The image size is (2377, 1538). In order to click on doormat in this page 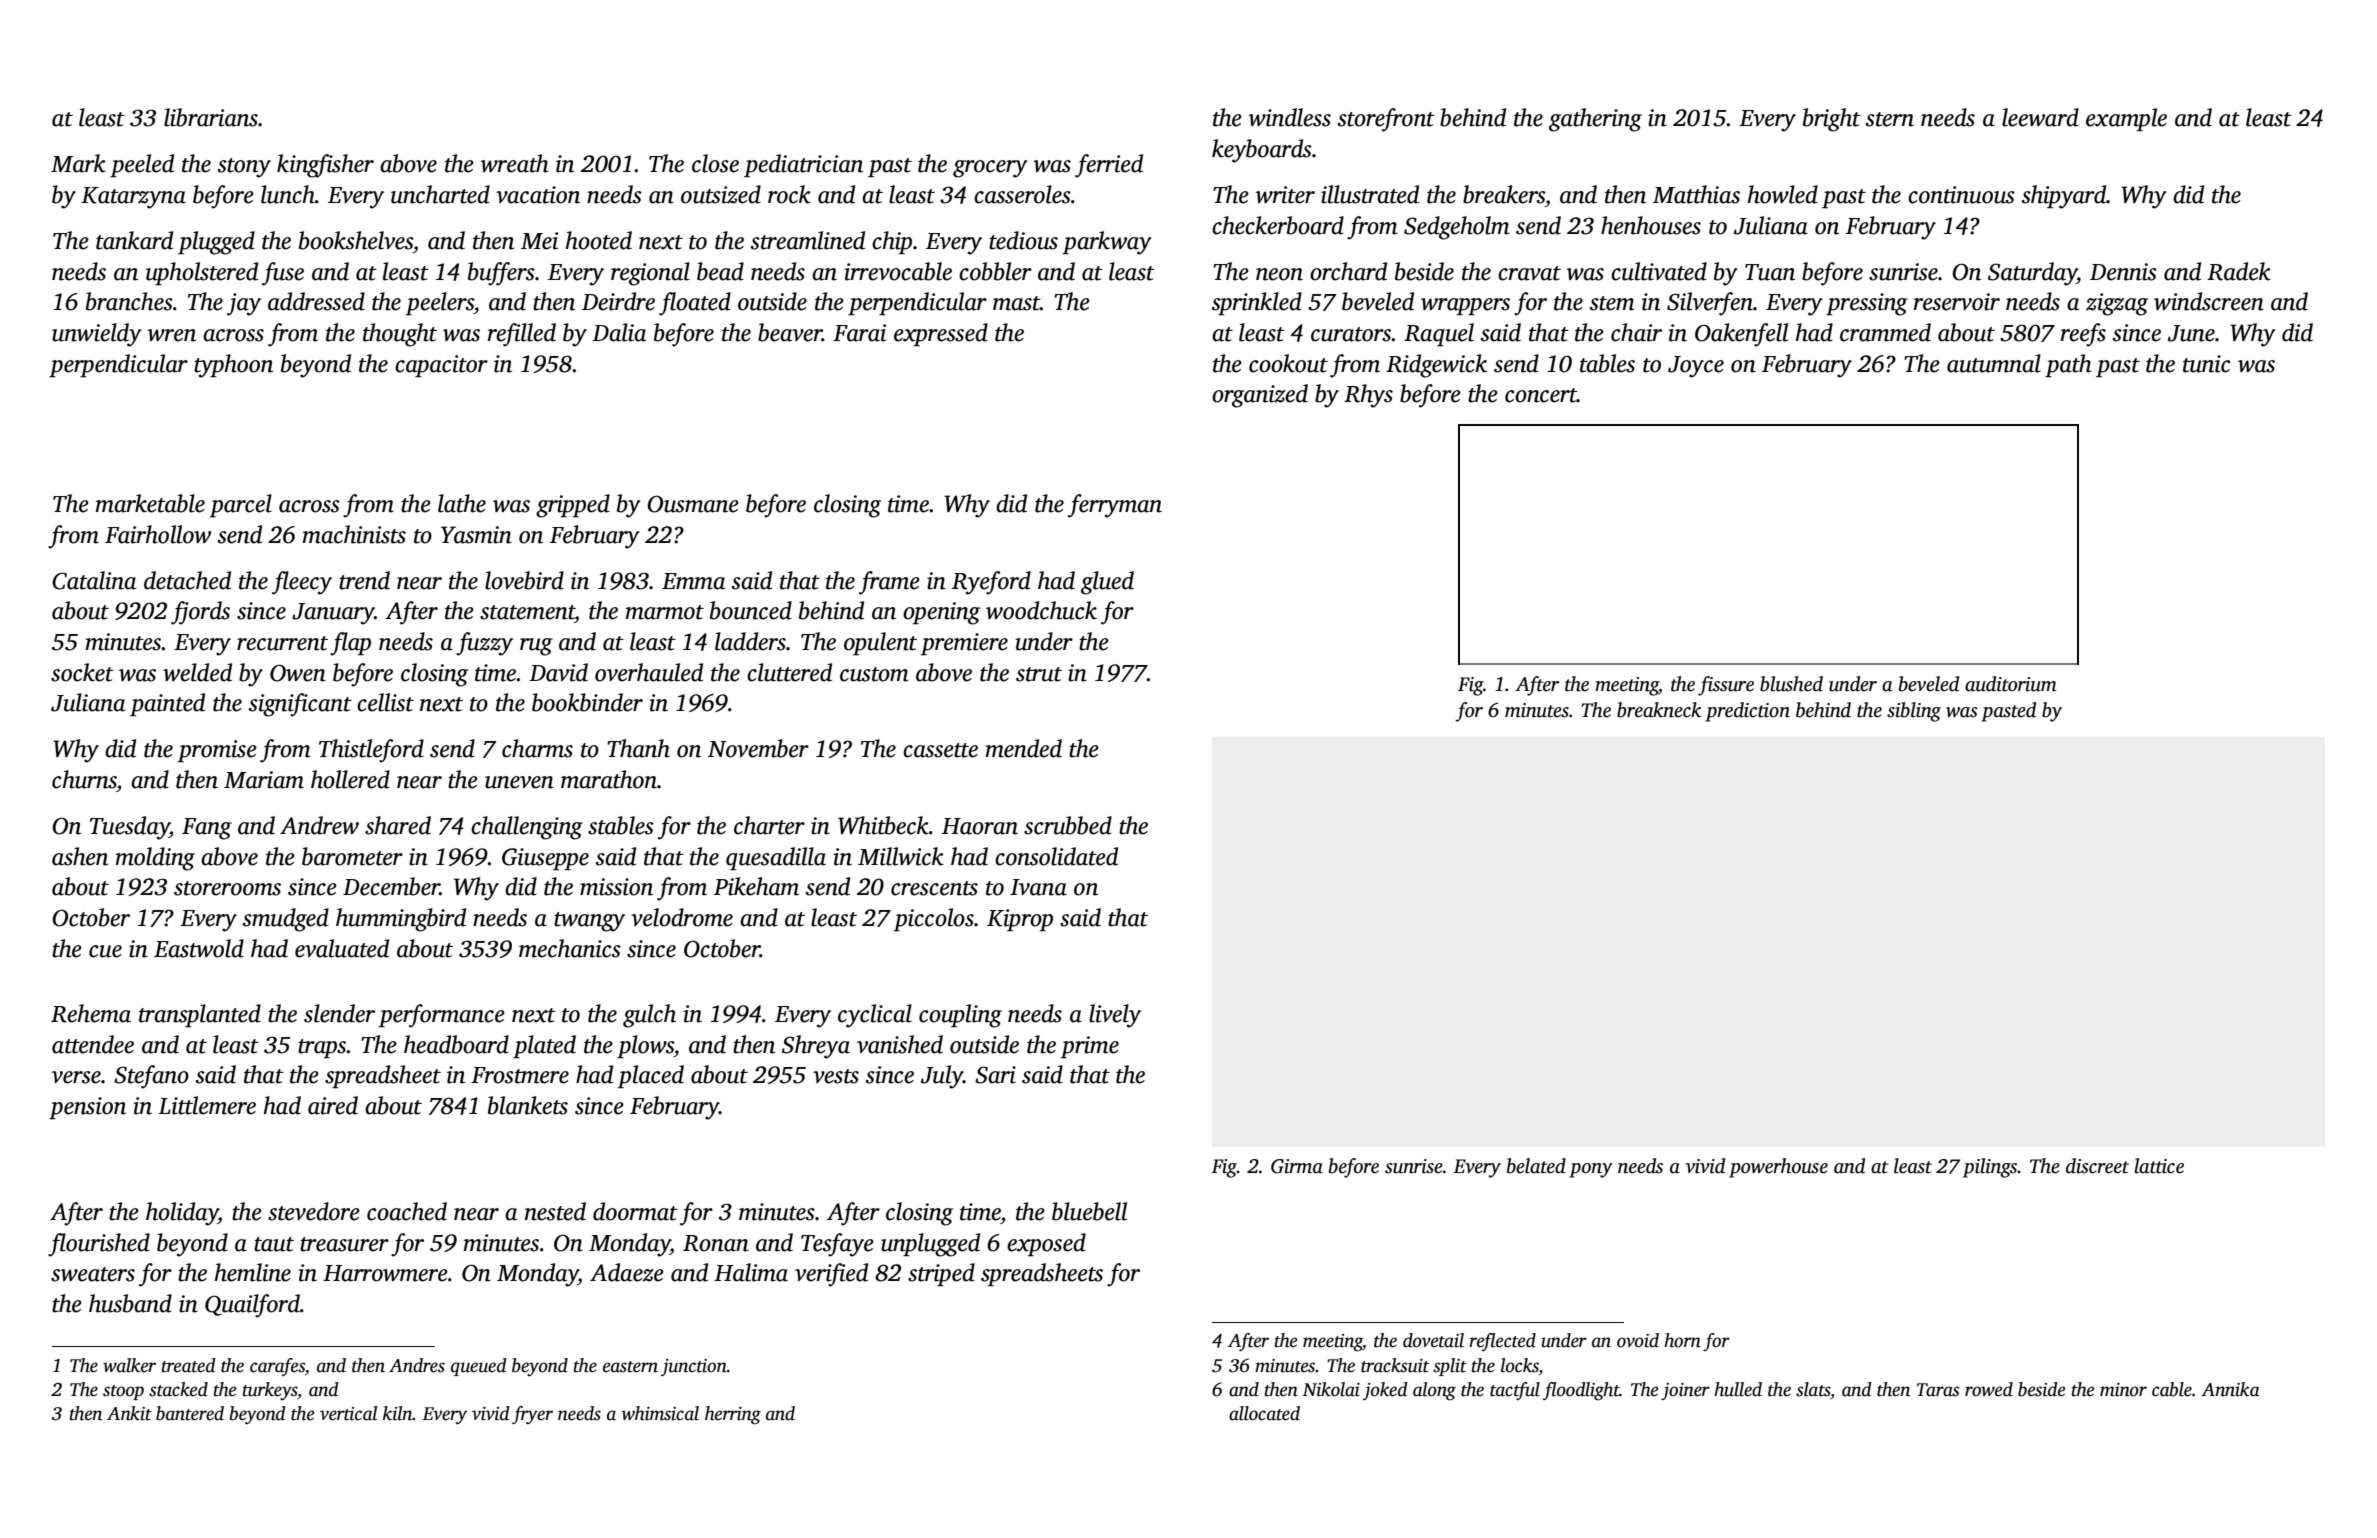, I will do `click(635, 1211)`.
